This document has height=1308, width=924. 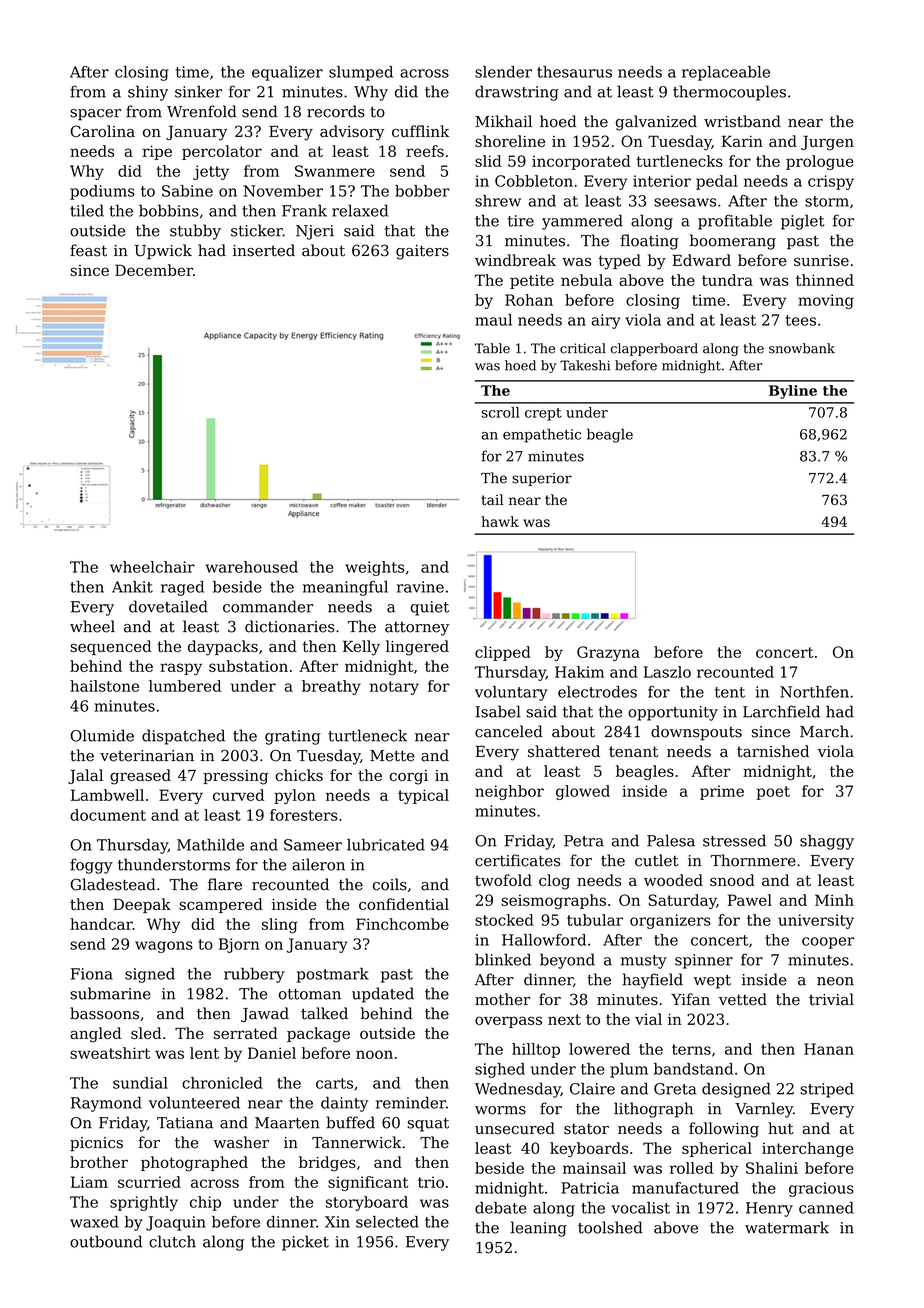 What do you see at coordinates (264, 250) in the document?
I see `inserted` at bounding box center [264, 250].
